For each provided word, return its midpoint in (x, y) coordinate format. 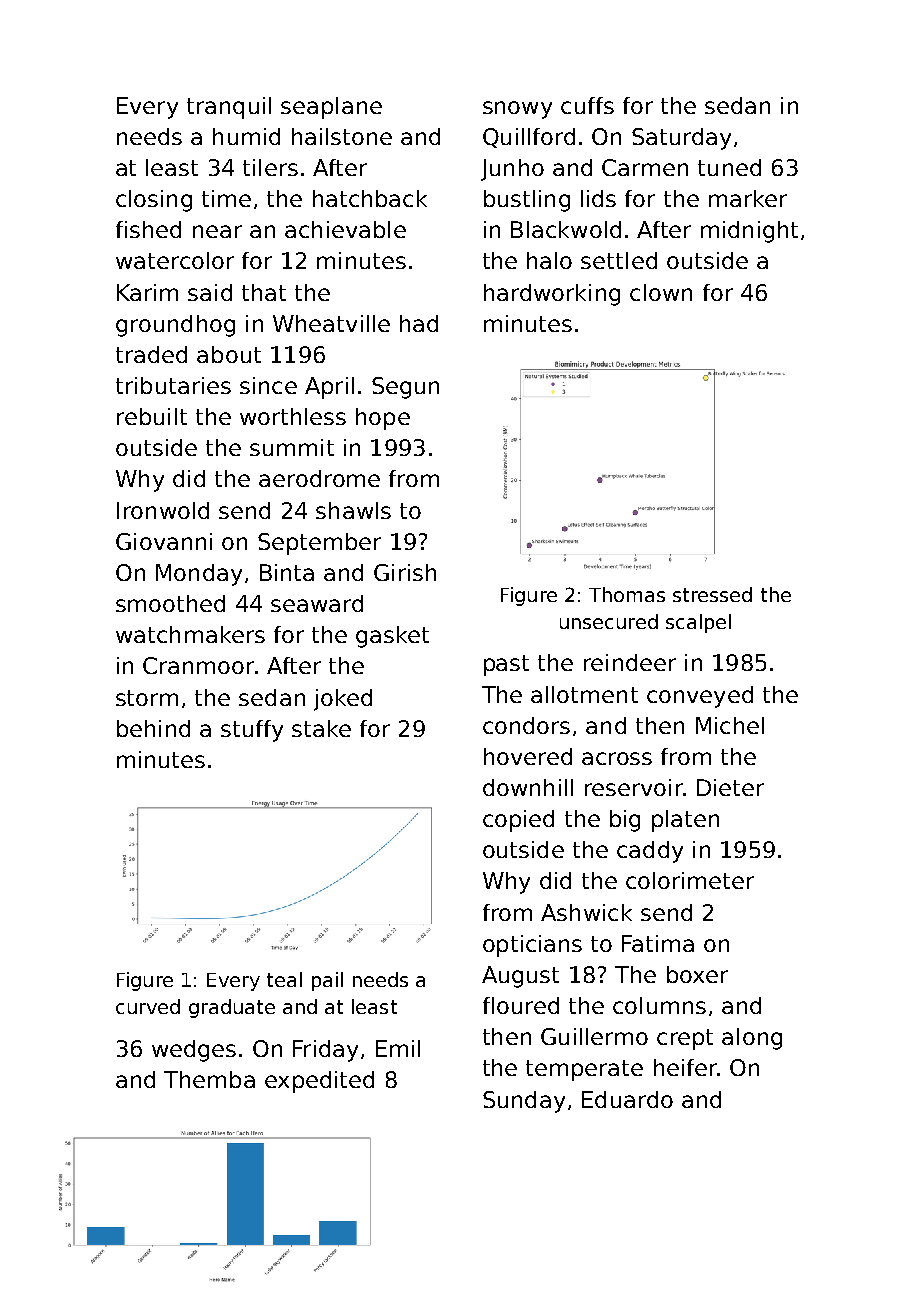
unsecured (609, 621)
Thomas (627, 594)
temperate (584, 1070)
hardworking (552, 295)
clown (661, 292)
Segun (405, 388)
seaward (317, 603)
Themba (209, 1079)
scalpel (698, 623)
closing (154, 201)
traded (151, 354)
